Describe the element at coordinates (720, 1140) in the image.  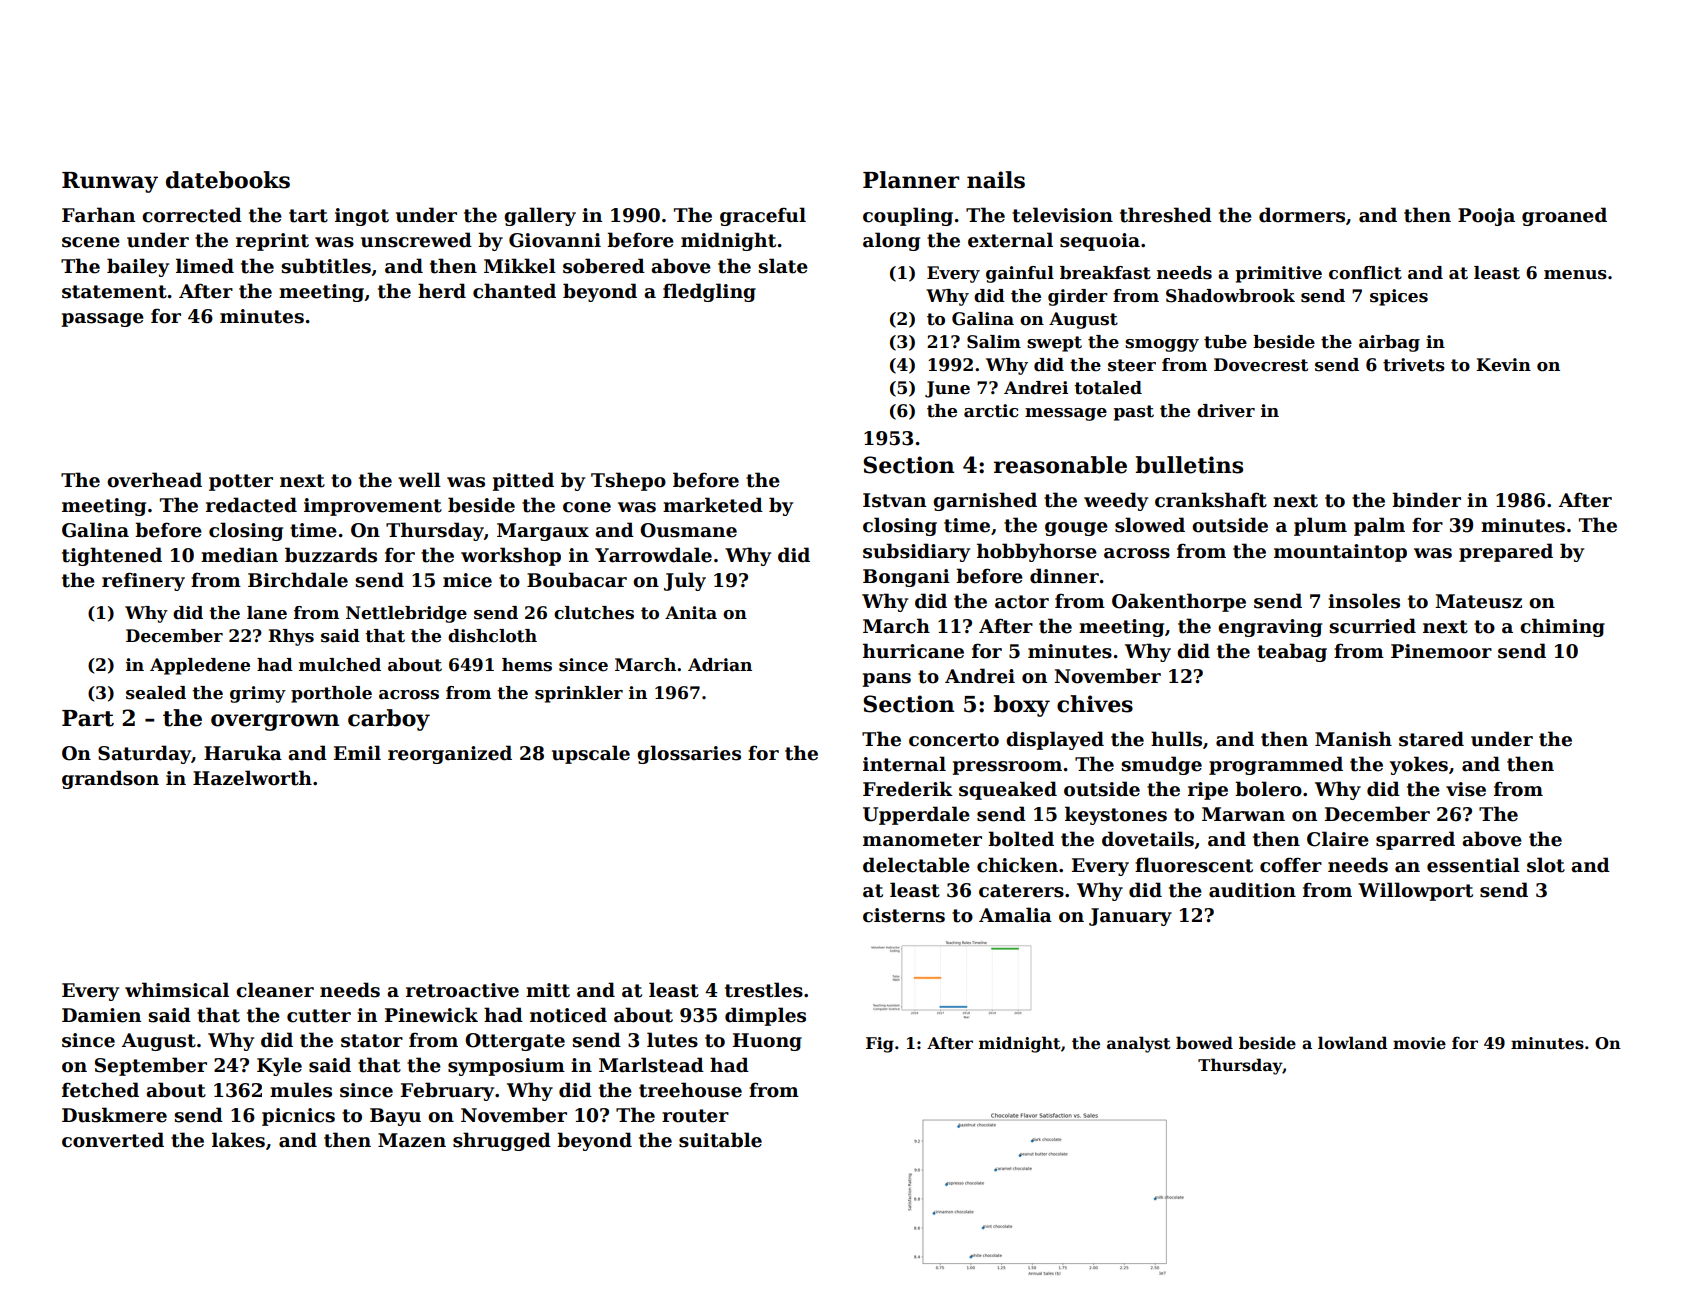
I see `suitable` at that location.
